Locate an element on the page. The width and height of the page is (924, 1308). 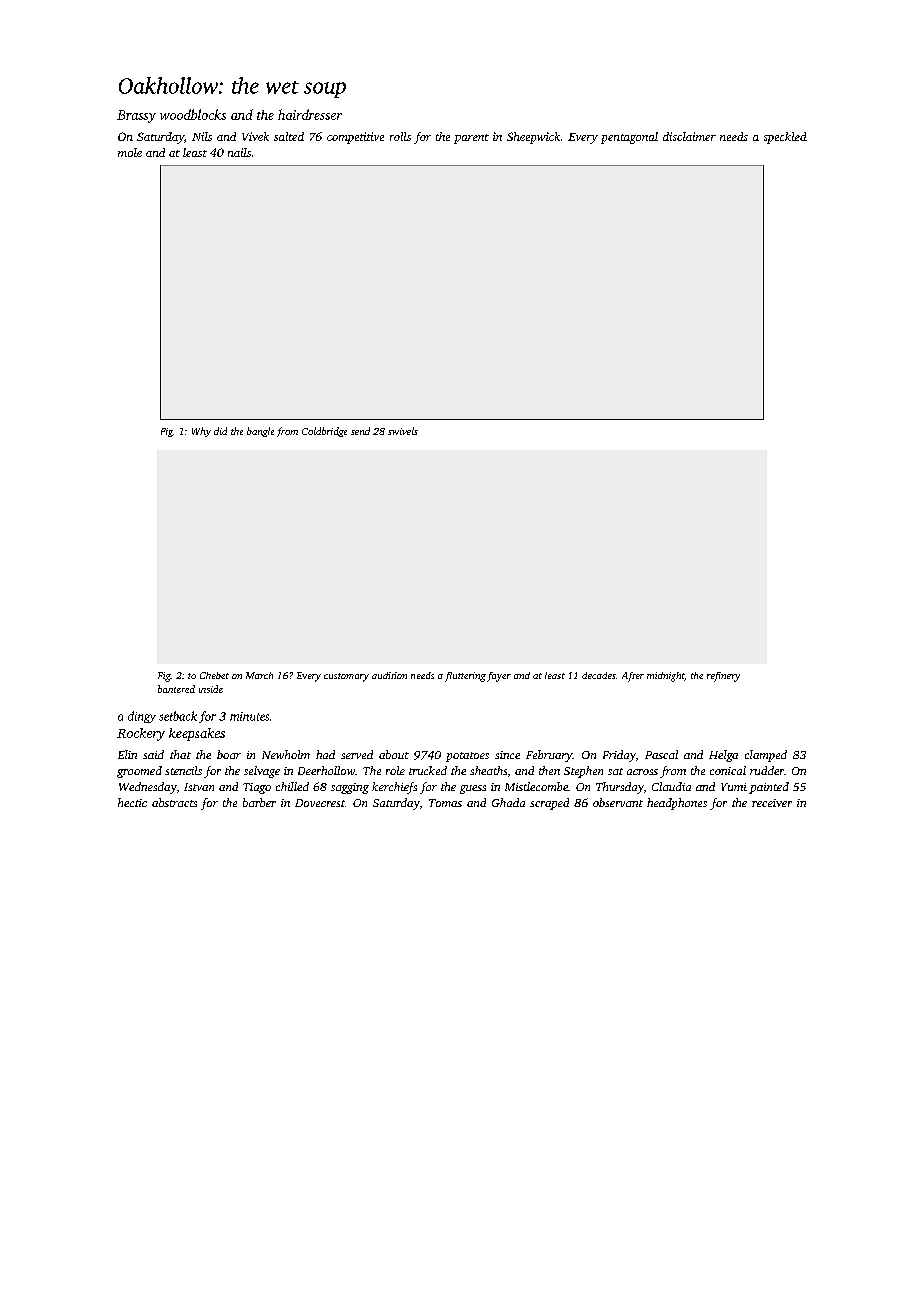
March is located at coordinates (259, 675).
